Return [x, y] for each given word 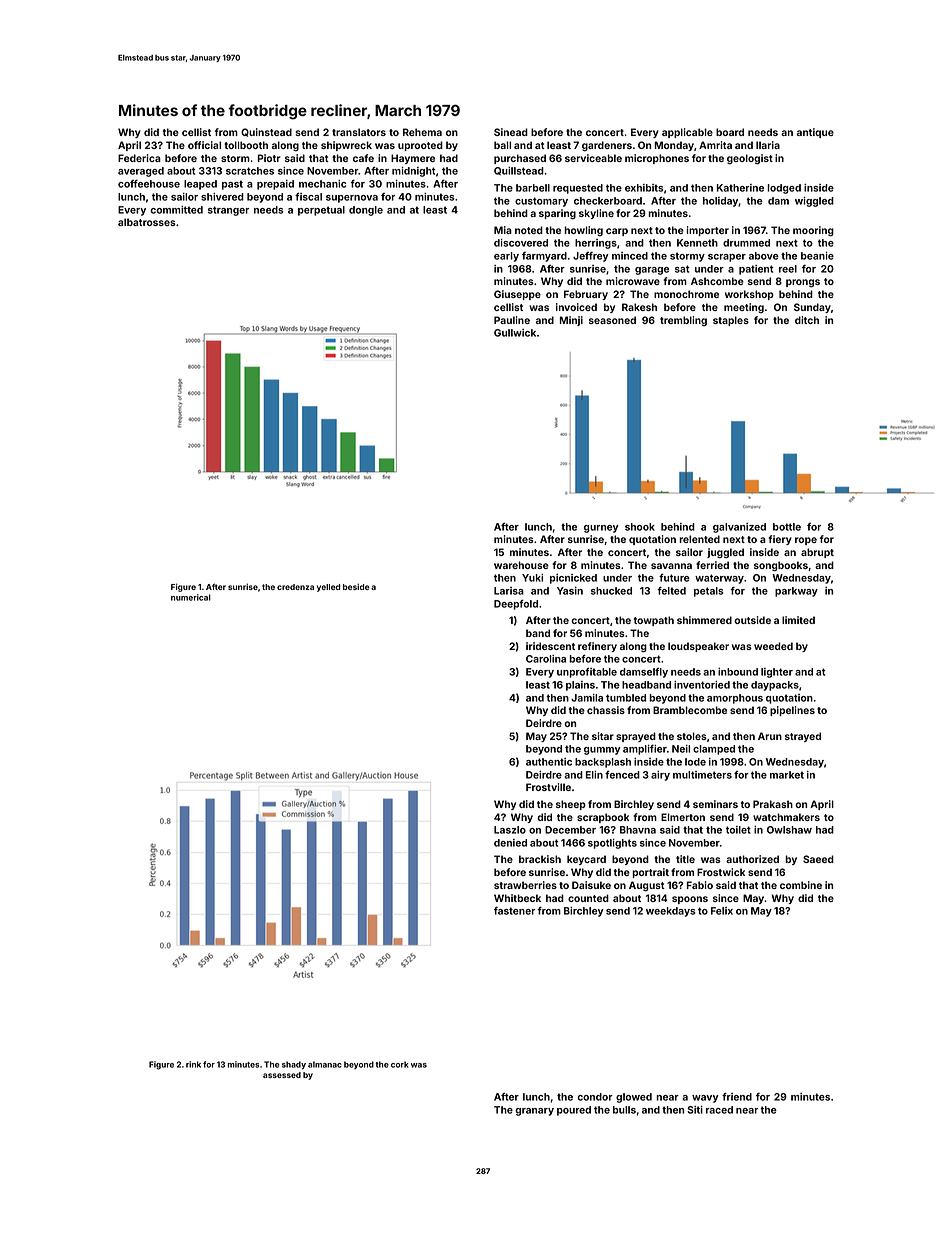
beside [356, 586]
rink [193, 1064]
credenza [295, 587]
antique [815, 133]
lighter [777, 673]
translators [359, 132]
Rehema [422, 132]
